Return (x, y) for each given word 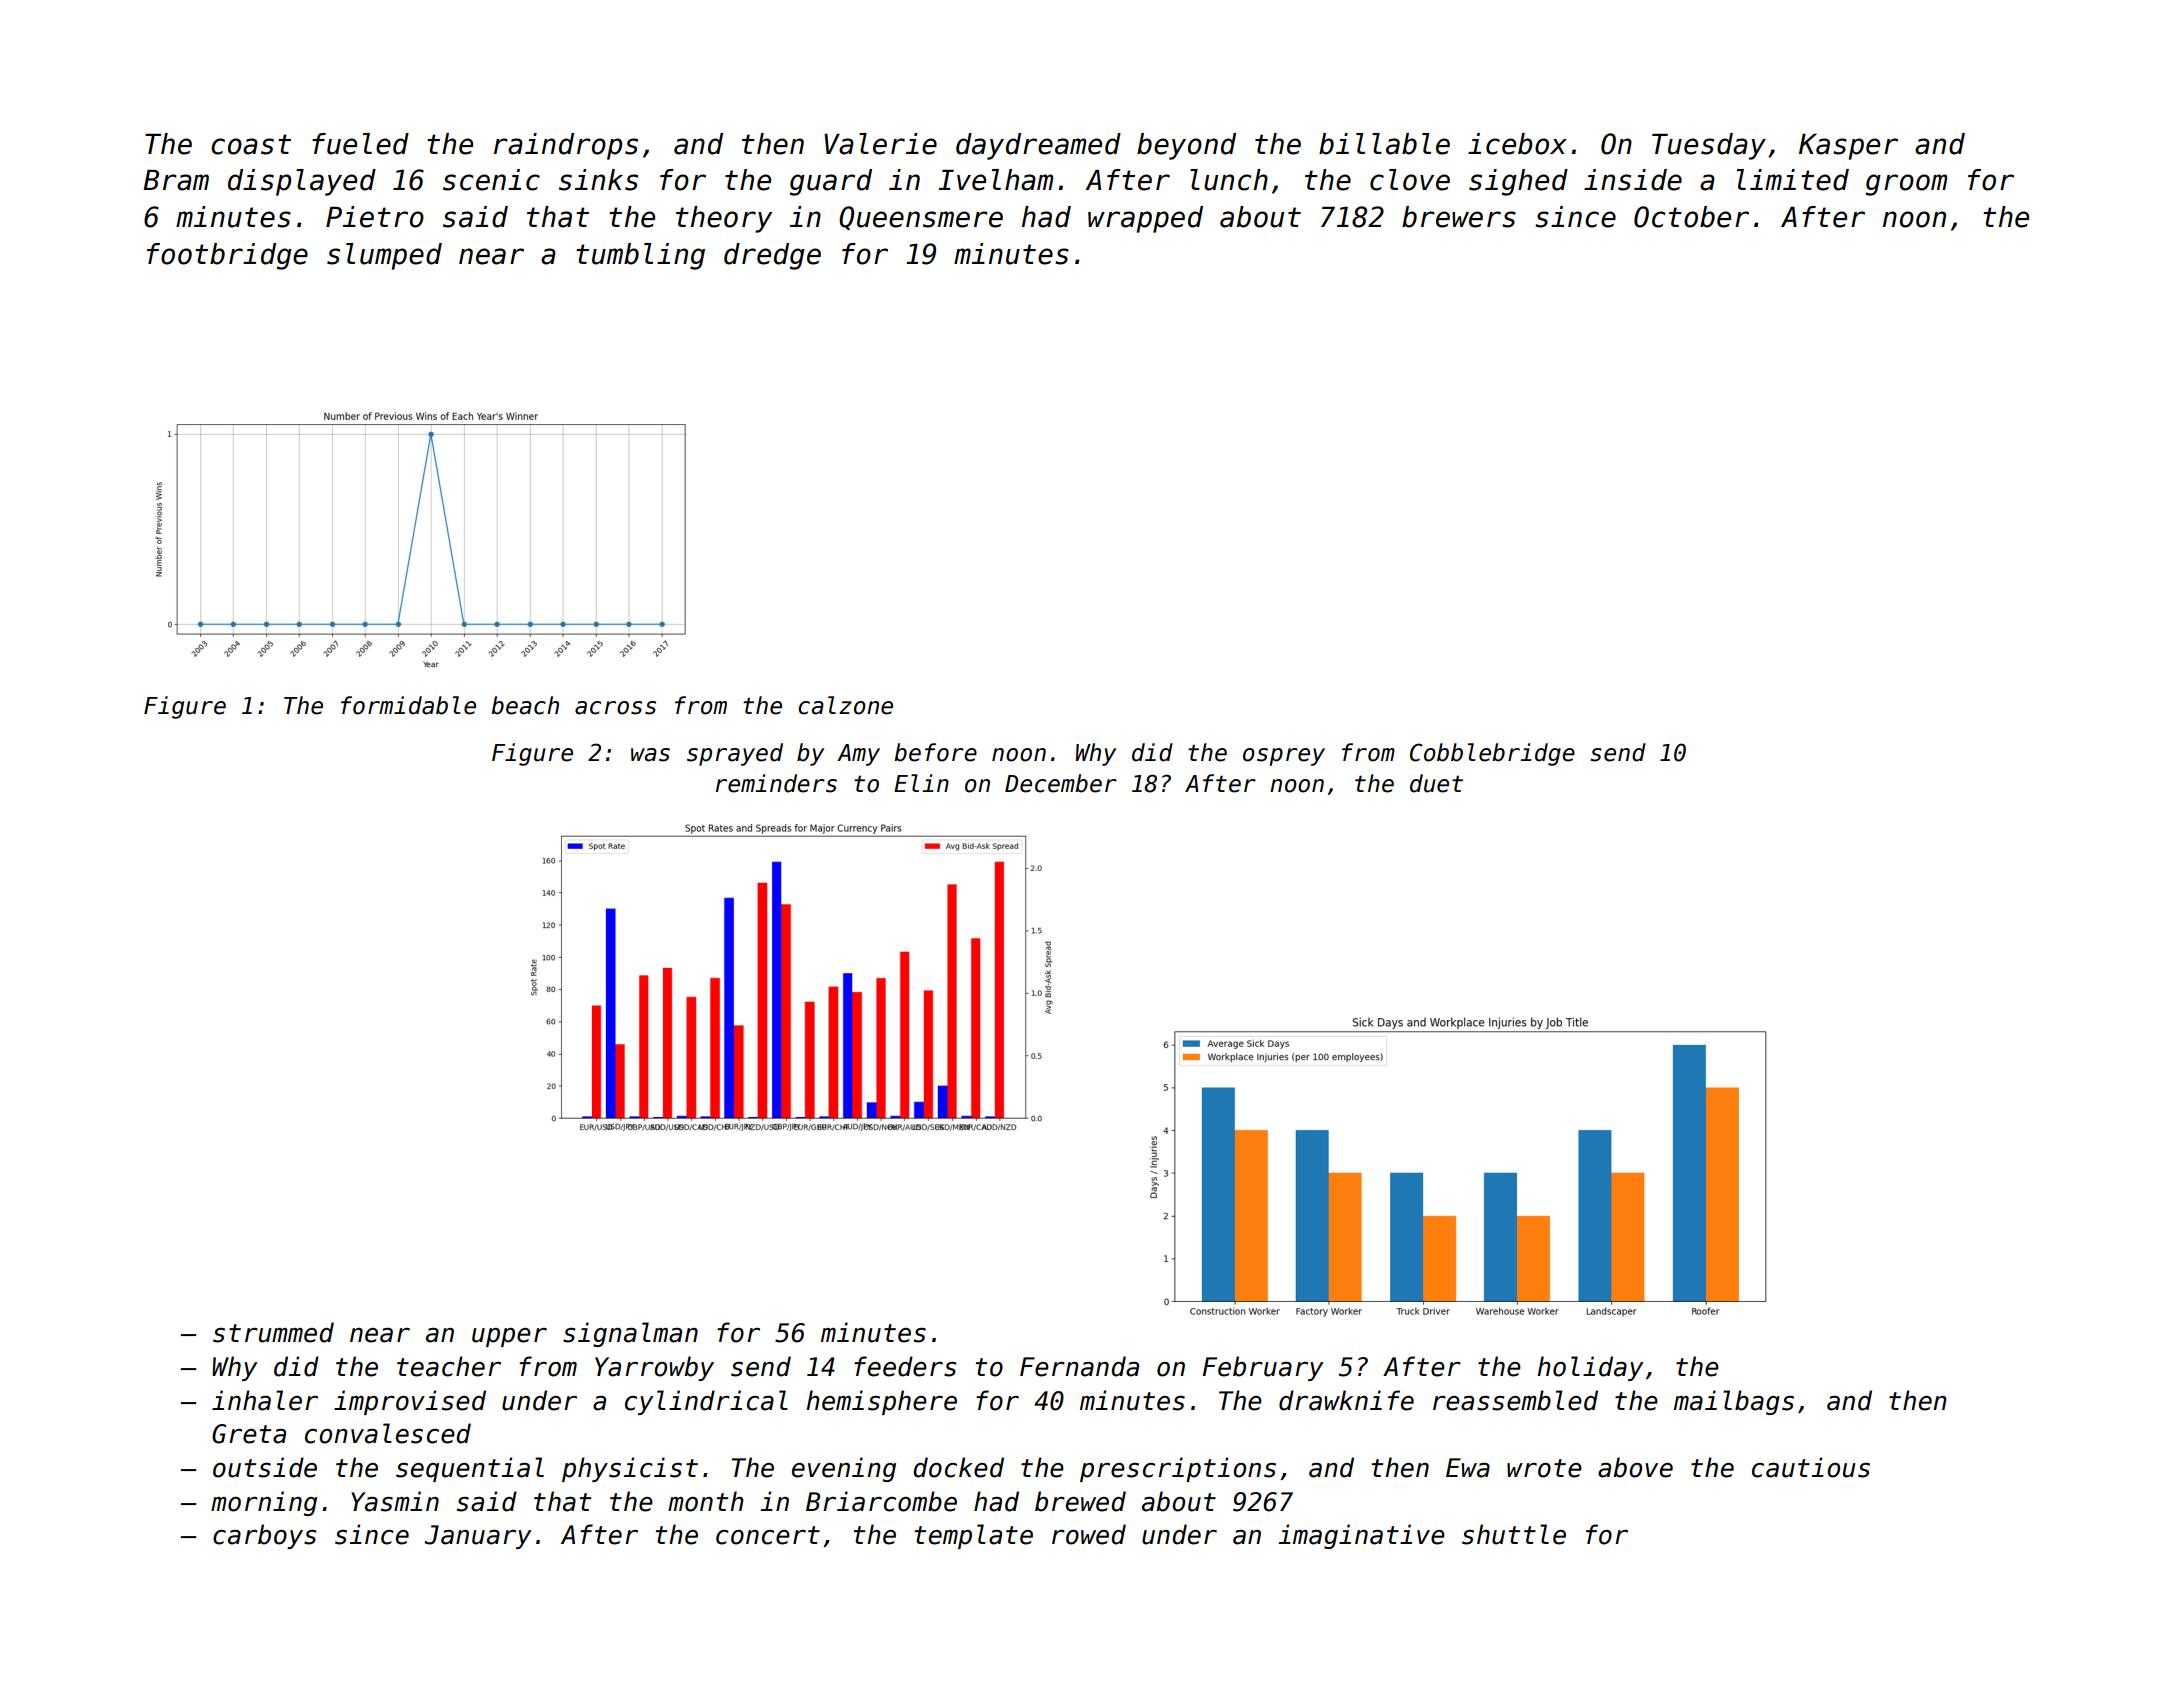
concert (768, 1535)
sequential (470, 1469)
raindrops (566, 146)
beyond (1186, 146)
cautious (1811, 1467)
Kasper (1848, 147)
